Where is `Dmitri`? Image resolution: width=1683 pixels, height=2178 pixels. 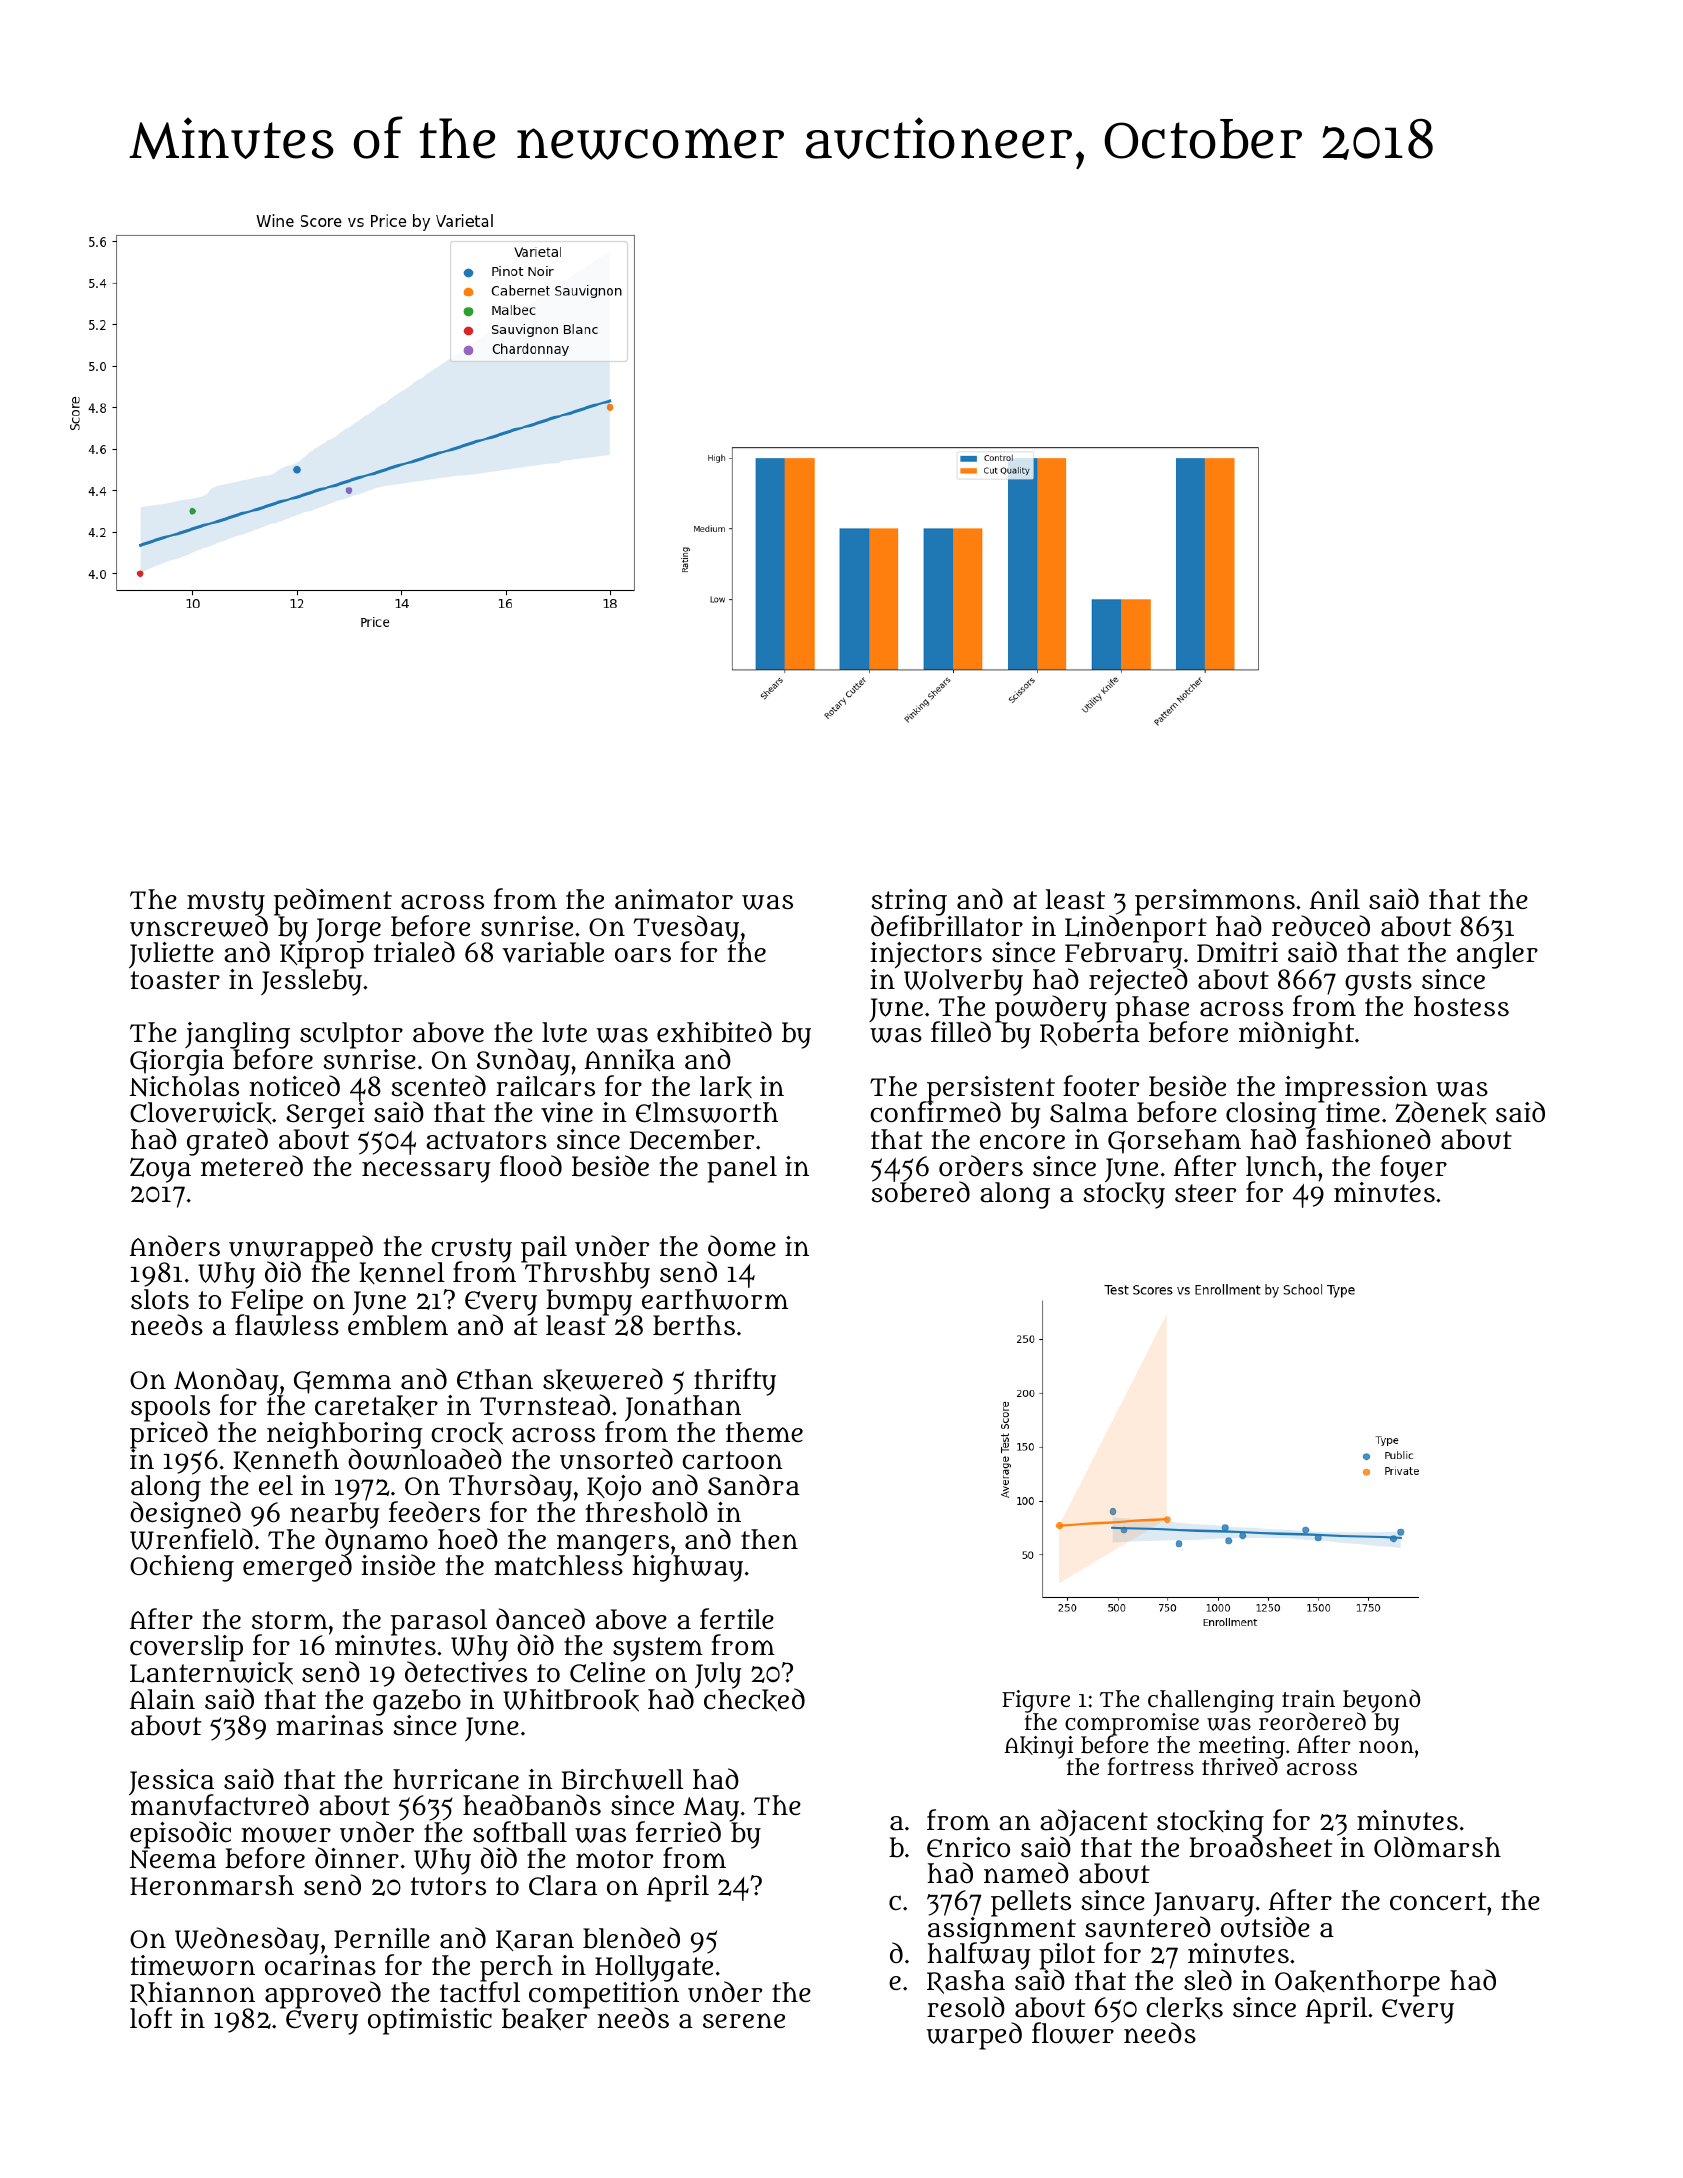
Dmitri is located at coordinates (1237, 952).
